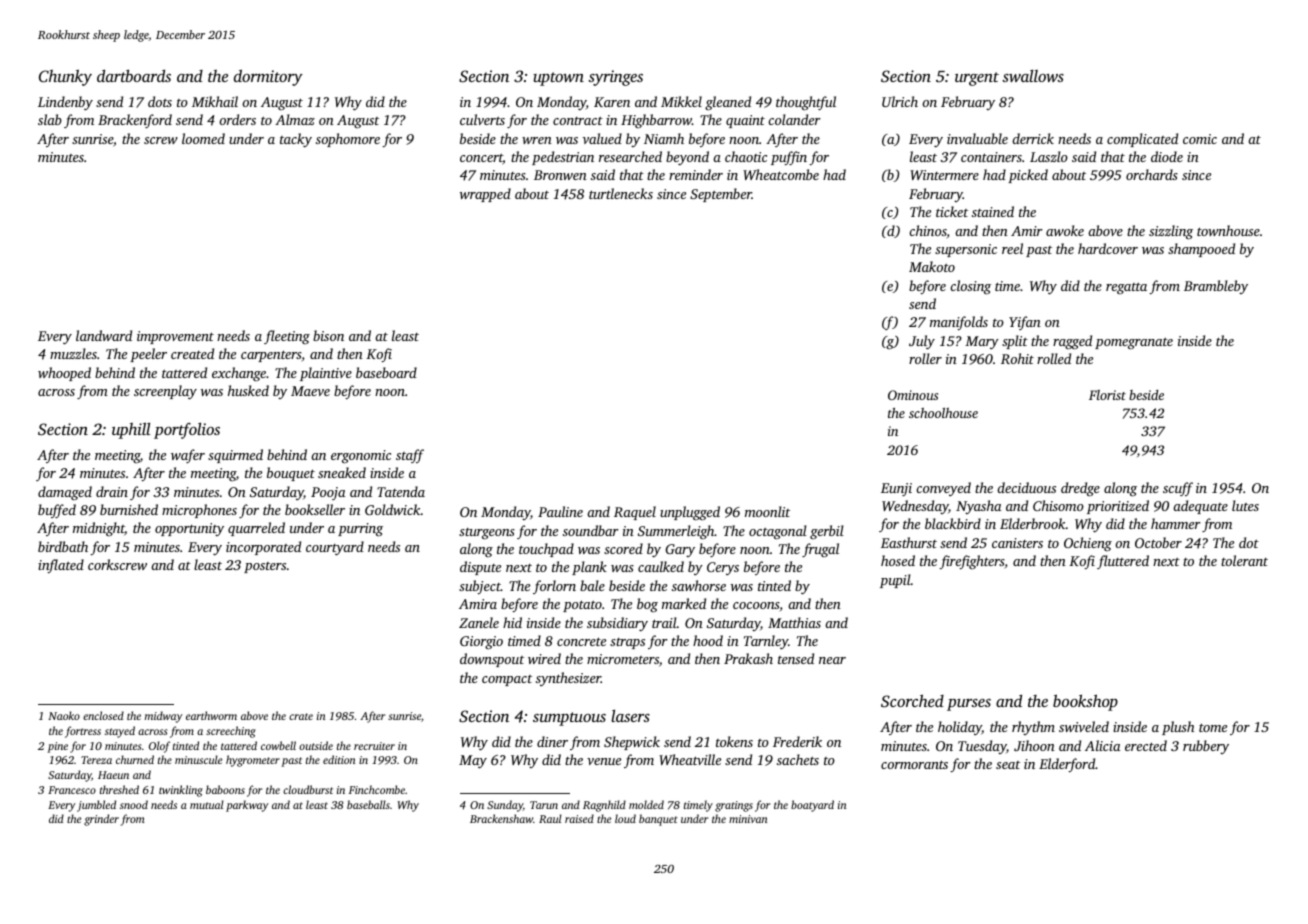 The width and height of the document is (1308, 924). What do you see at coordinates (1200, 139) in the document?
I see `comic` at bounding box center [1200, 139].
